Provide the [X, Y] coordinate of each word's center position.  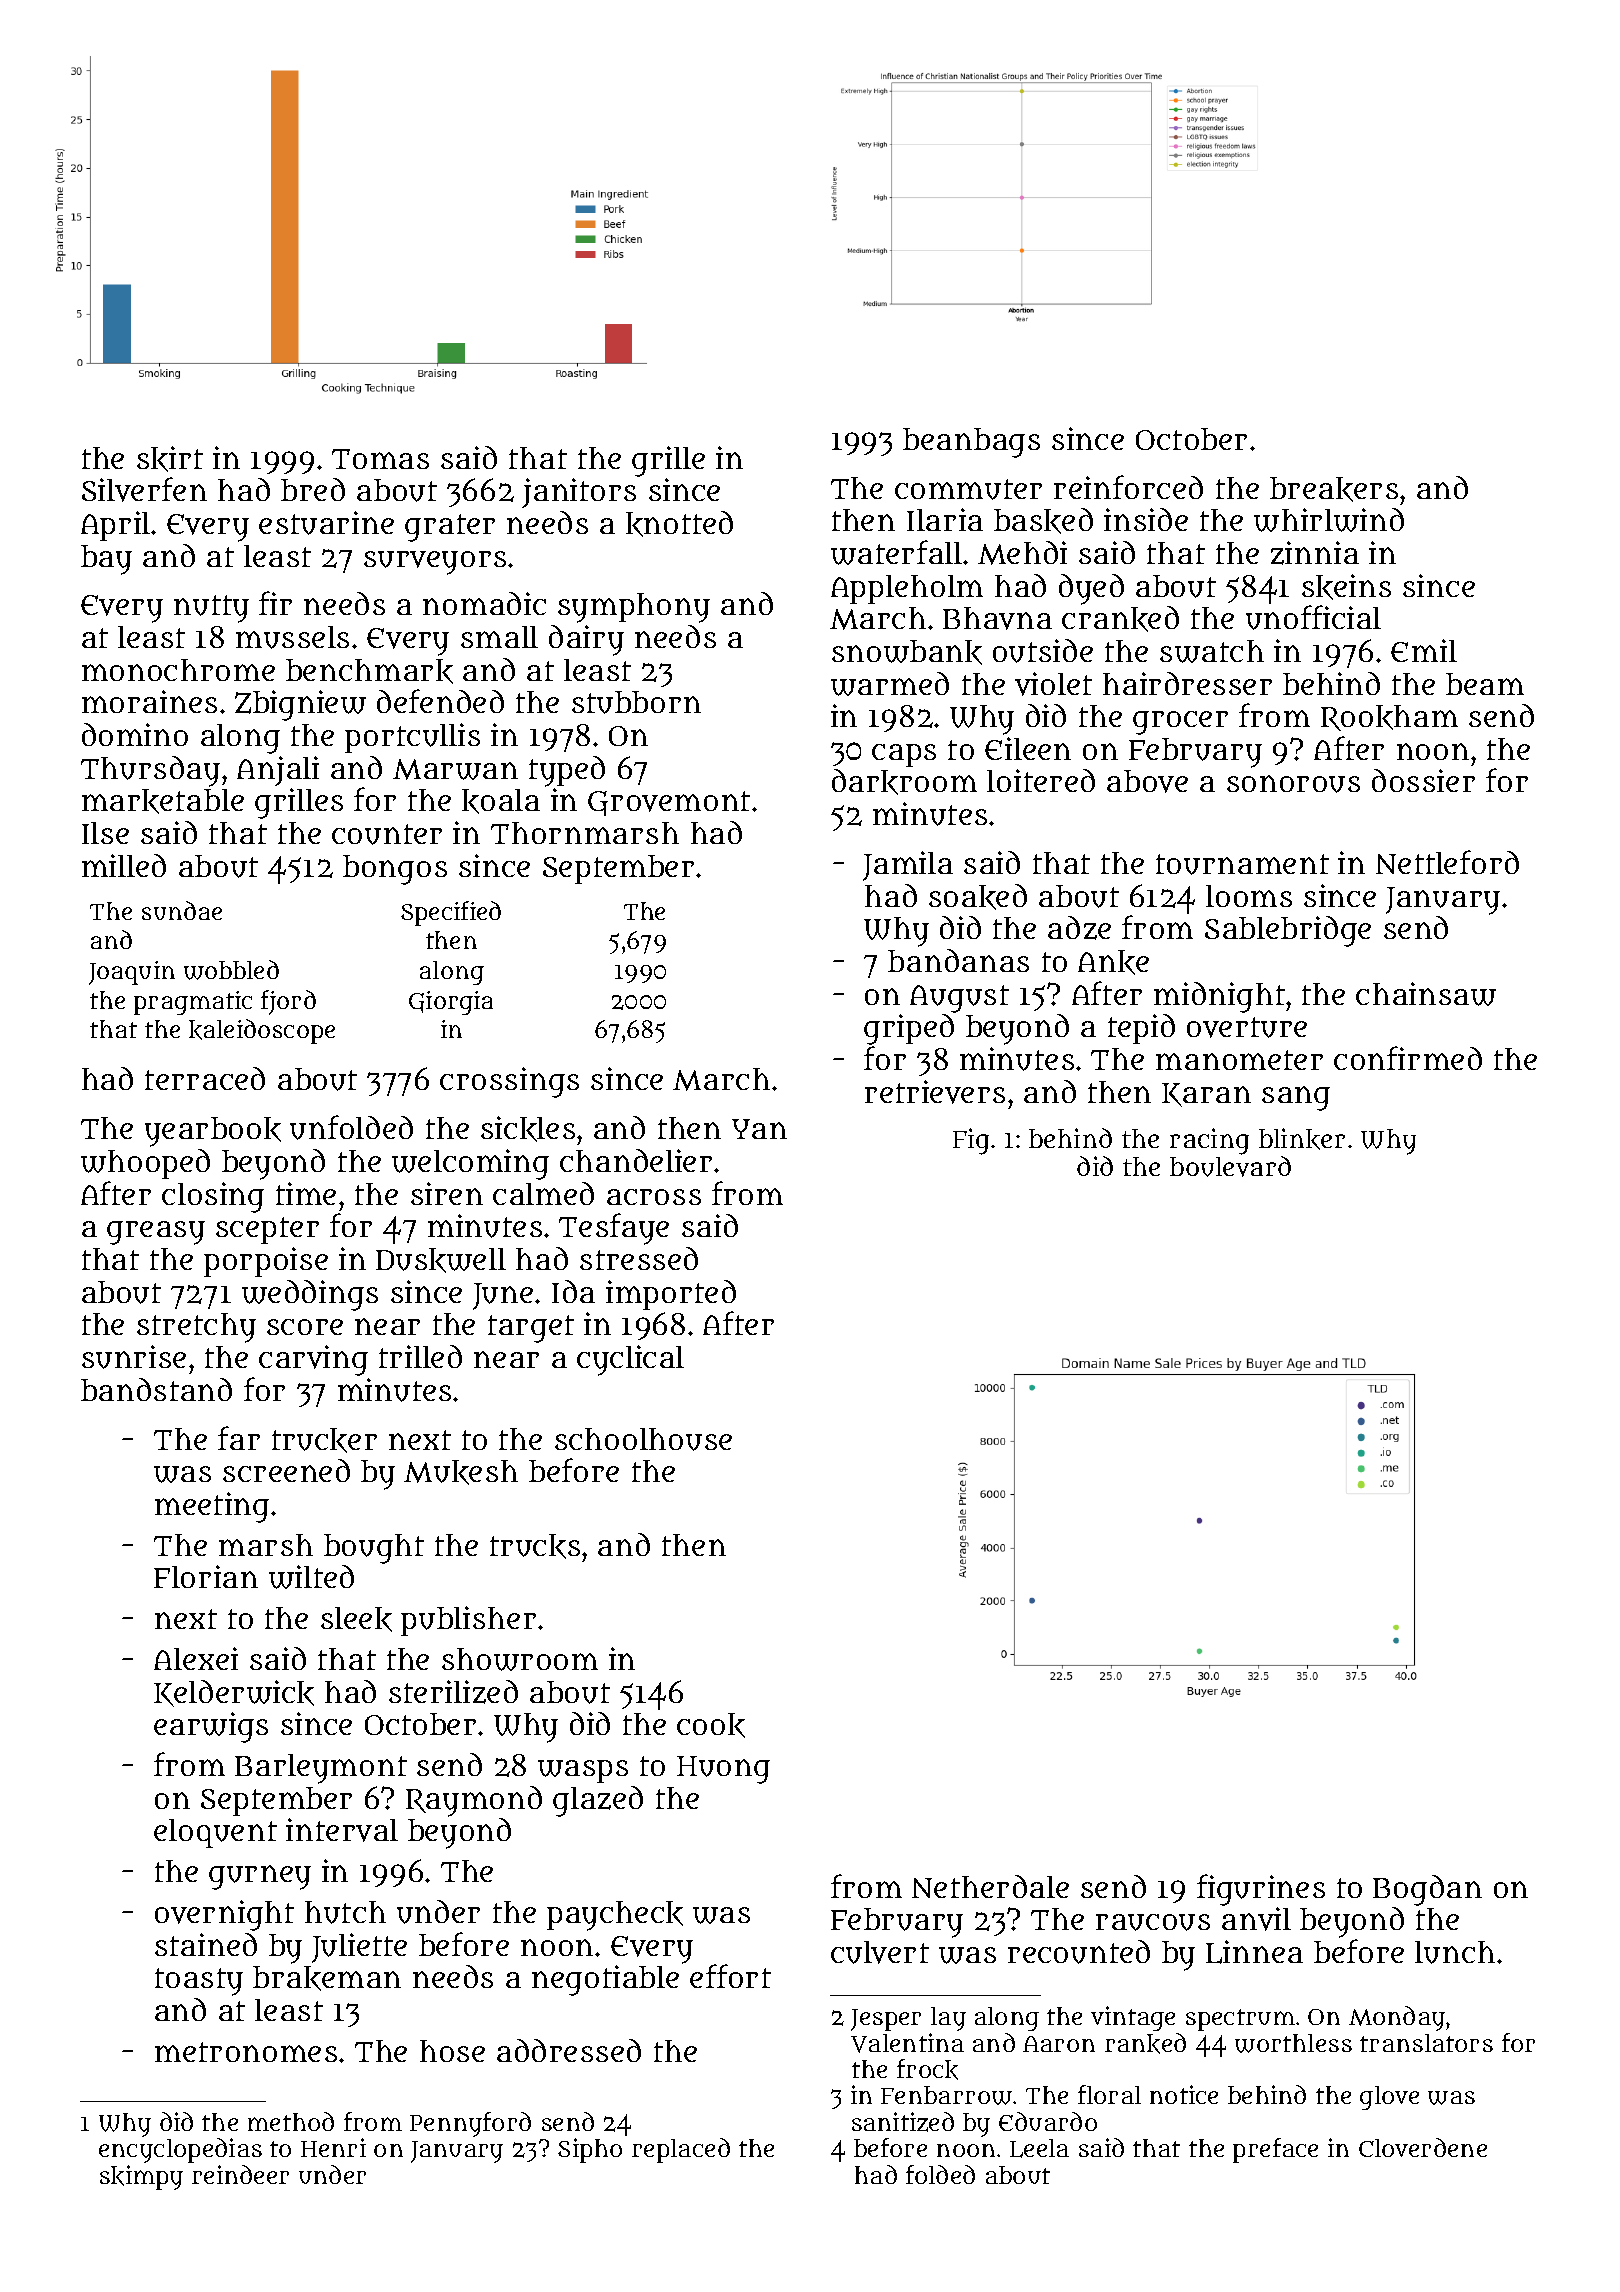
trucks [535, 1546]
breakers [1334, 489]
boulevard [1230, 1166]
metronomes [246, 2052]
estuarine [326, 523]
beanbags [971, 443]
